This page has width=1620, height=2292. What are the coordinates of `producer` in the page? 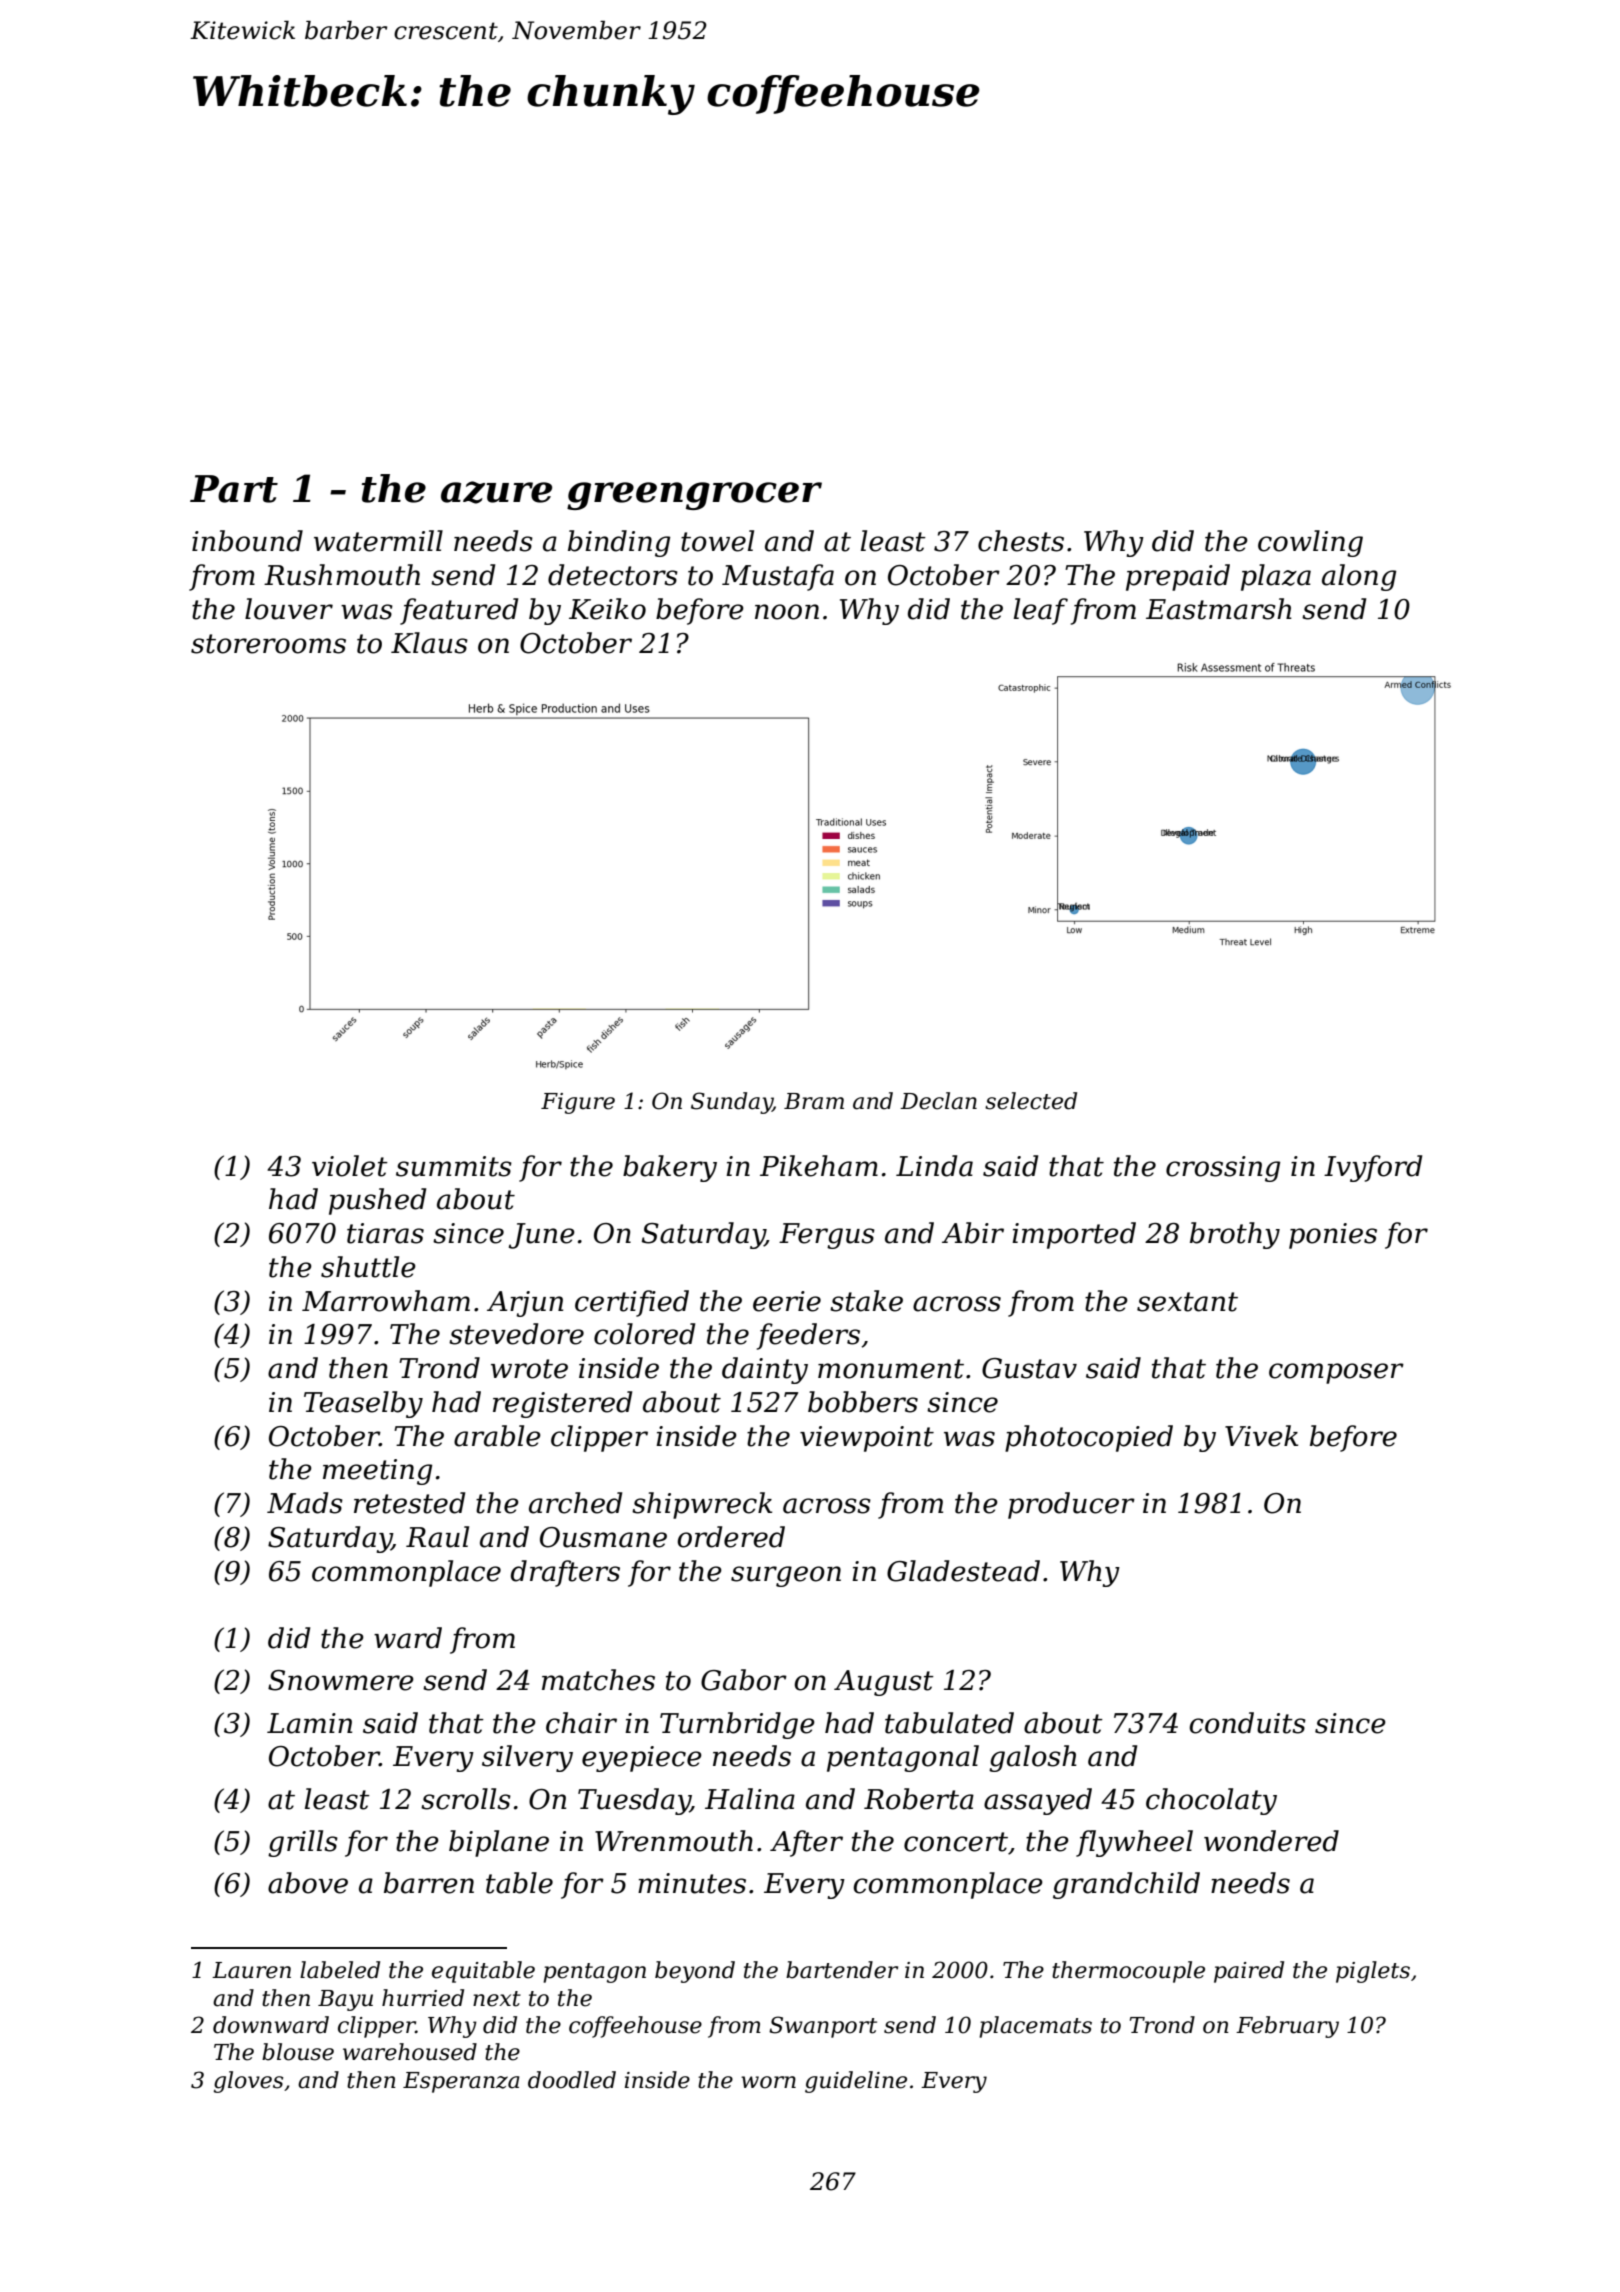 It's located at (1071, 1505).
